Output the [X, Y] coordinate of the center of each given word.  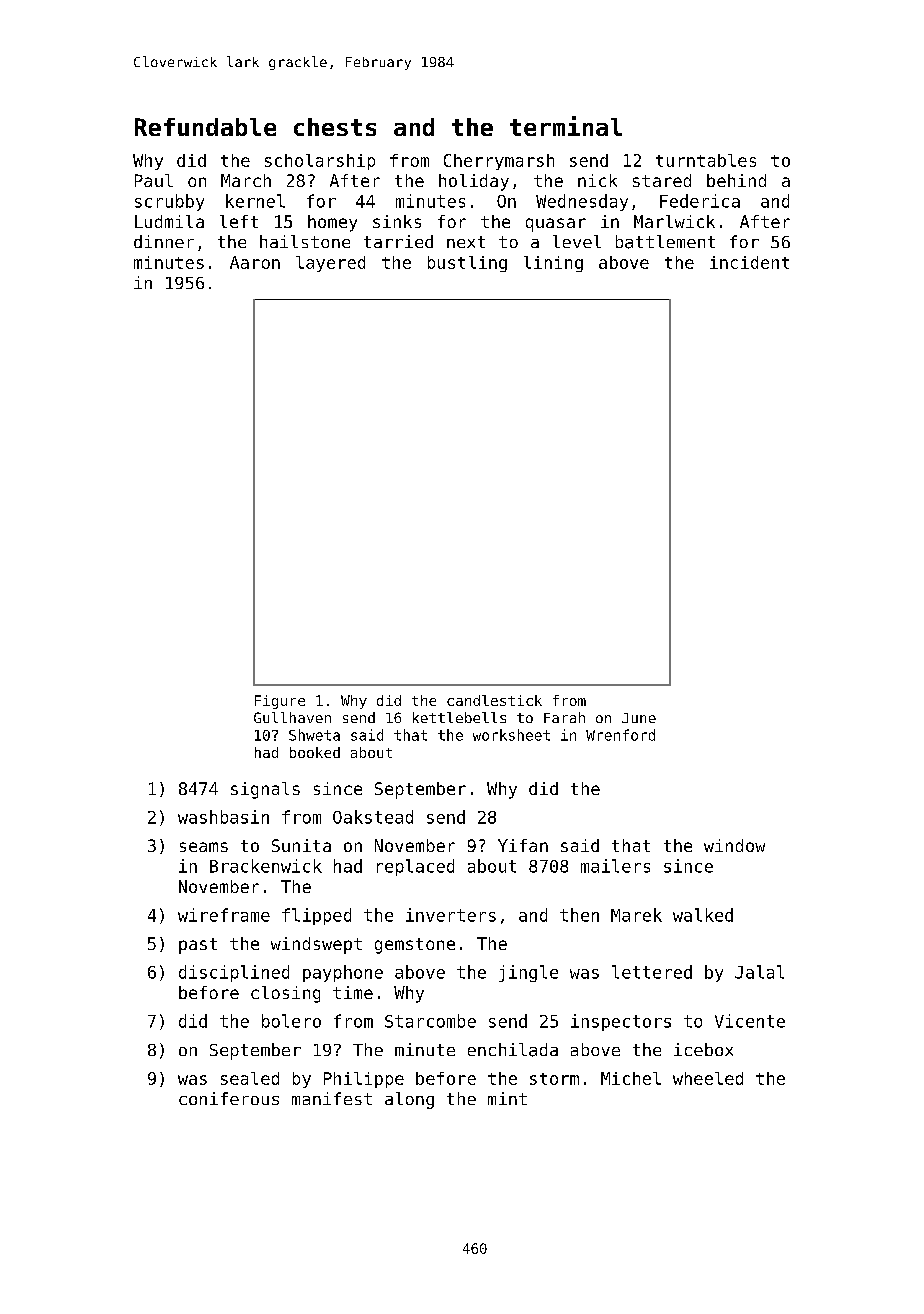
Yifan [523, 845]
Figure [280, 702]
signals [265, 790]
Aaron [255, 262]
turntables [706, 160]
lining [553, 264]
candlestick [494, 700]
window [734, 845]
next [466, 242]
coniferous [229, 1098]
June [639, 718]
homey [332, 223]
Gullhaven [292, 717]
